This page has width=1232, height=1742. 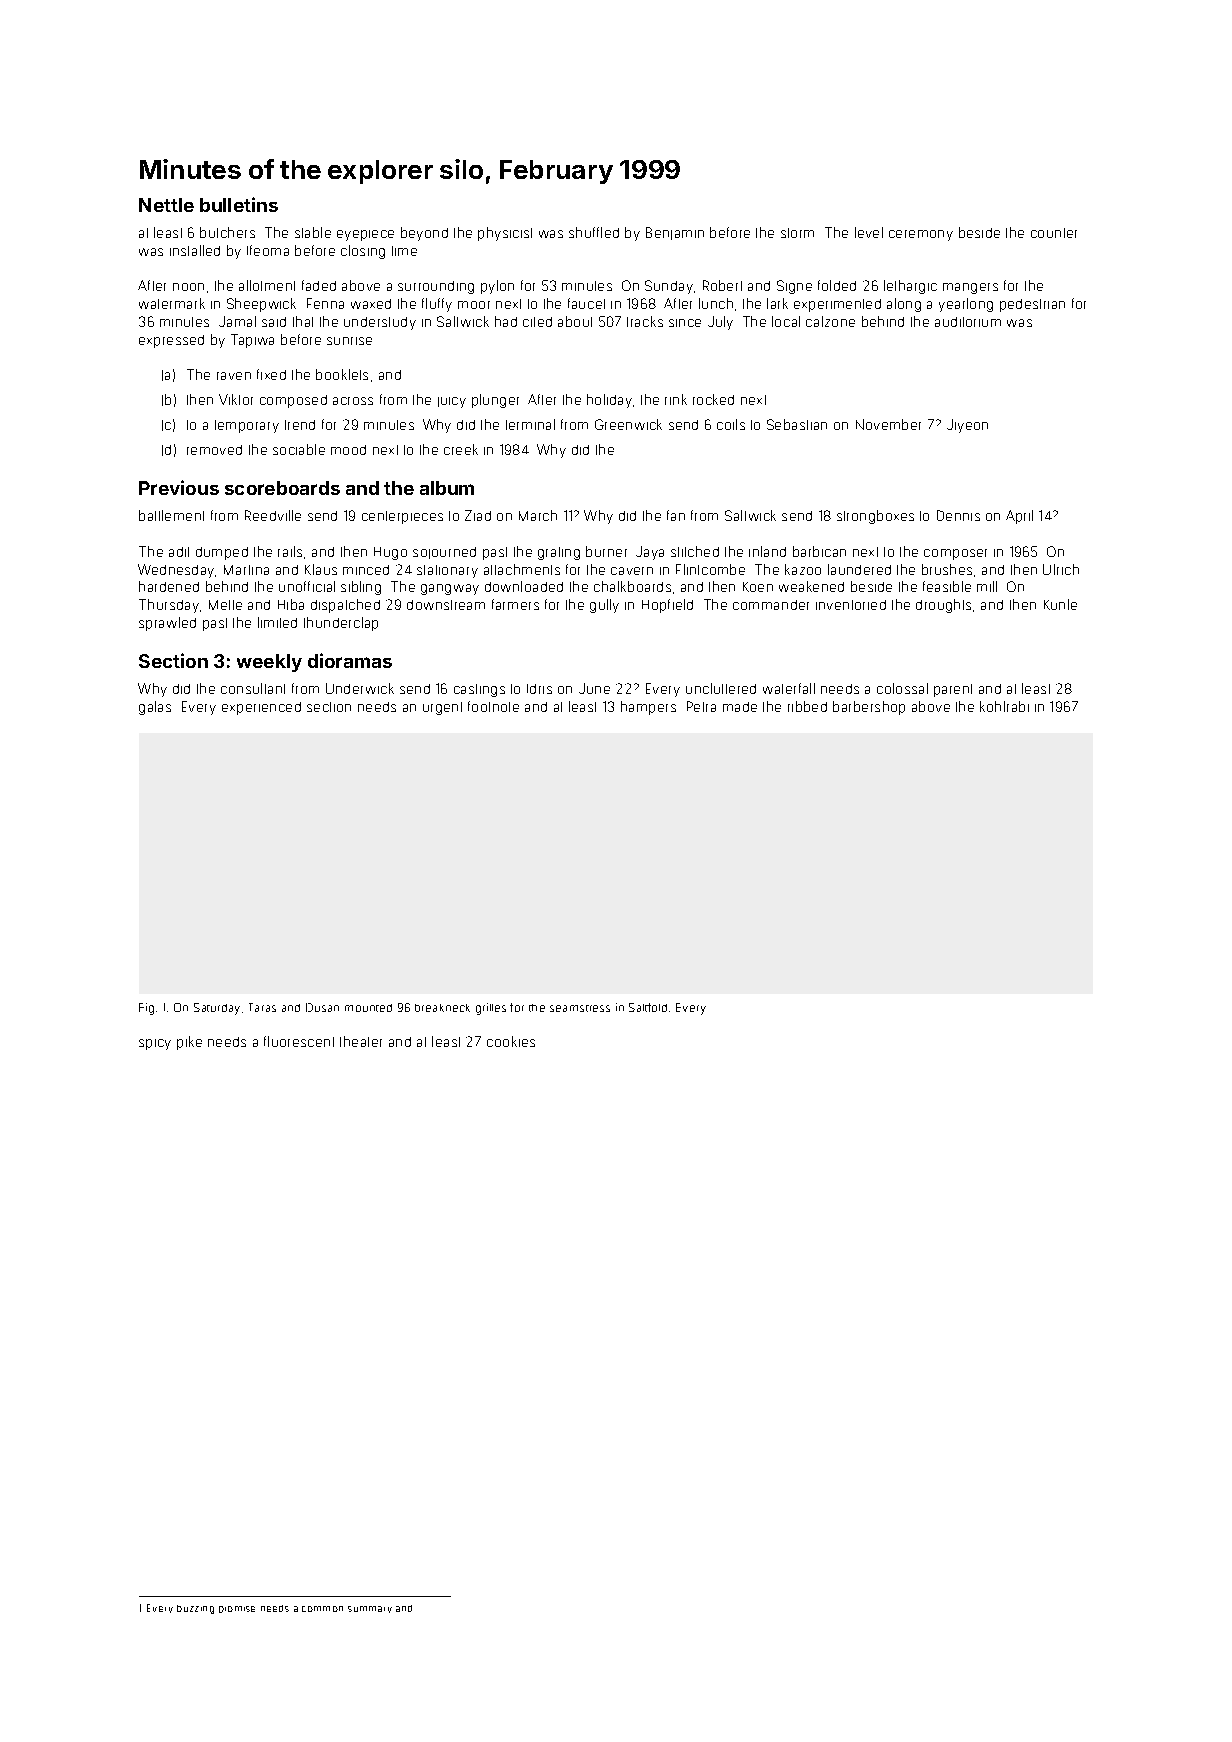 I want to click on Nettle, so click(x=166, y=205).
